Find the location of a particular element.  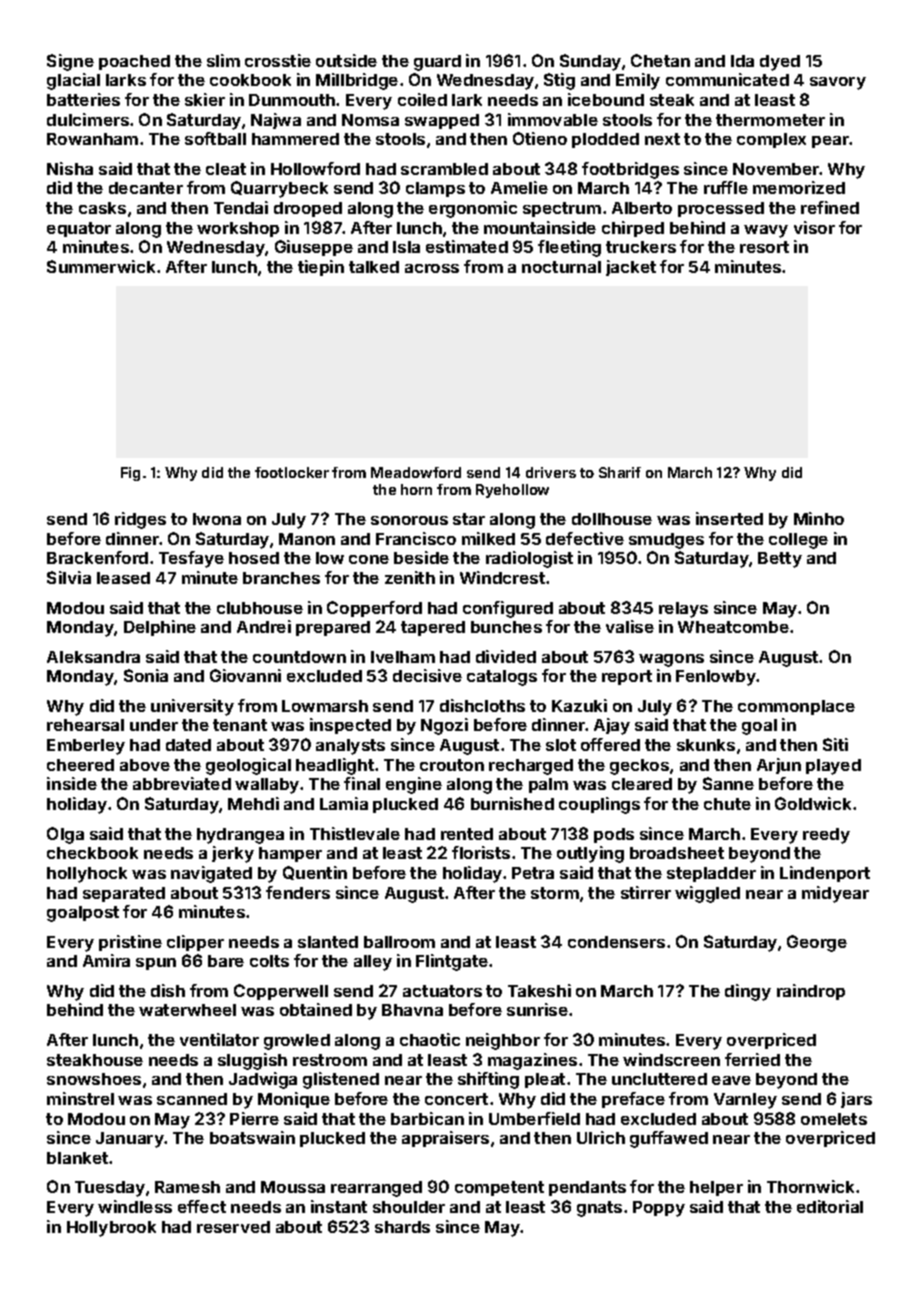

Arjun is located at coordinates (779, 766).
